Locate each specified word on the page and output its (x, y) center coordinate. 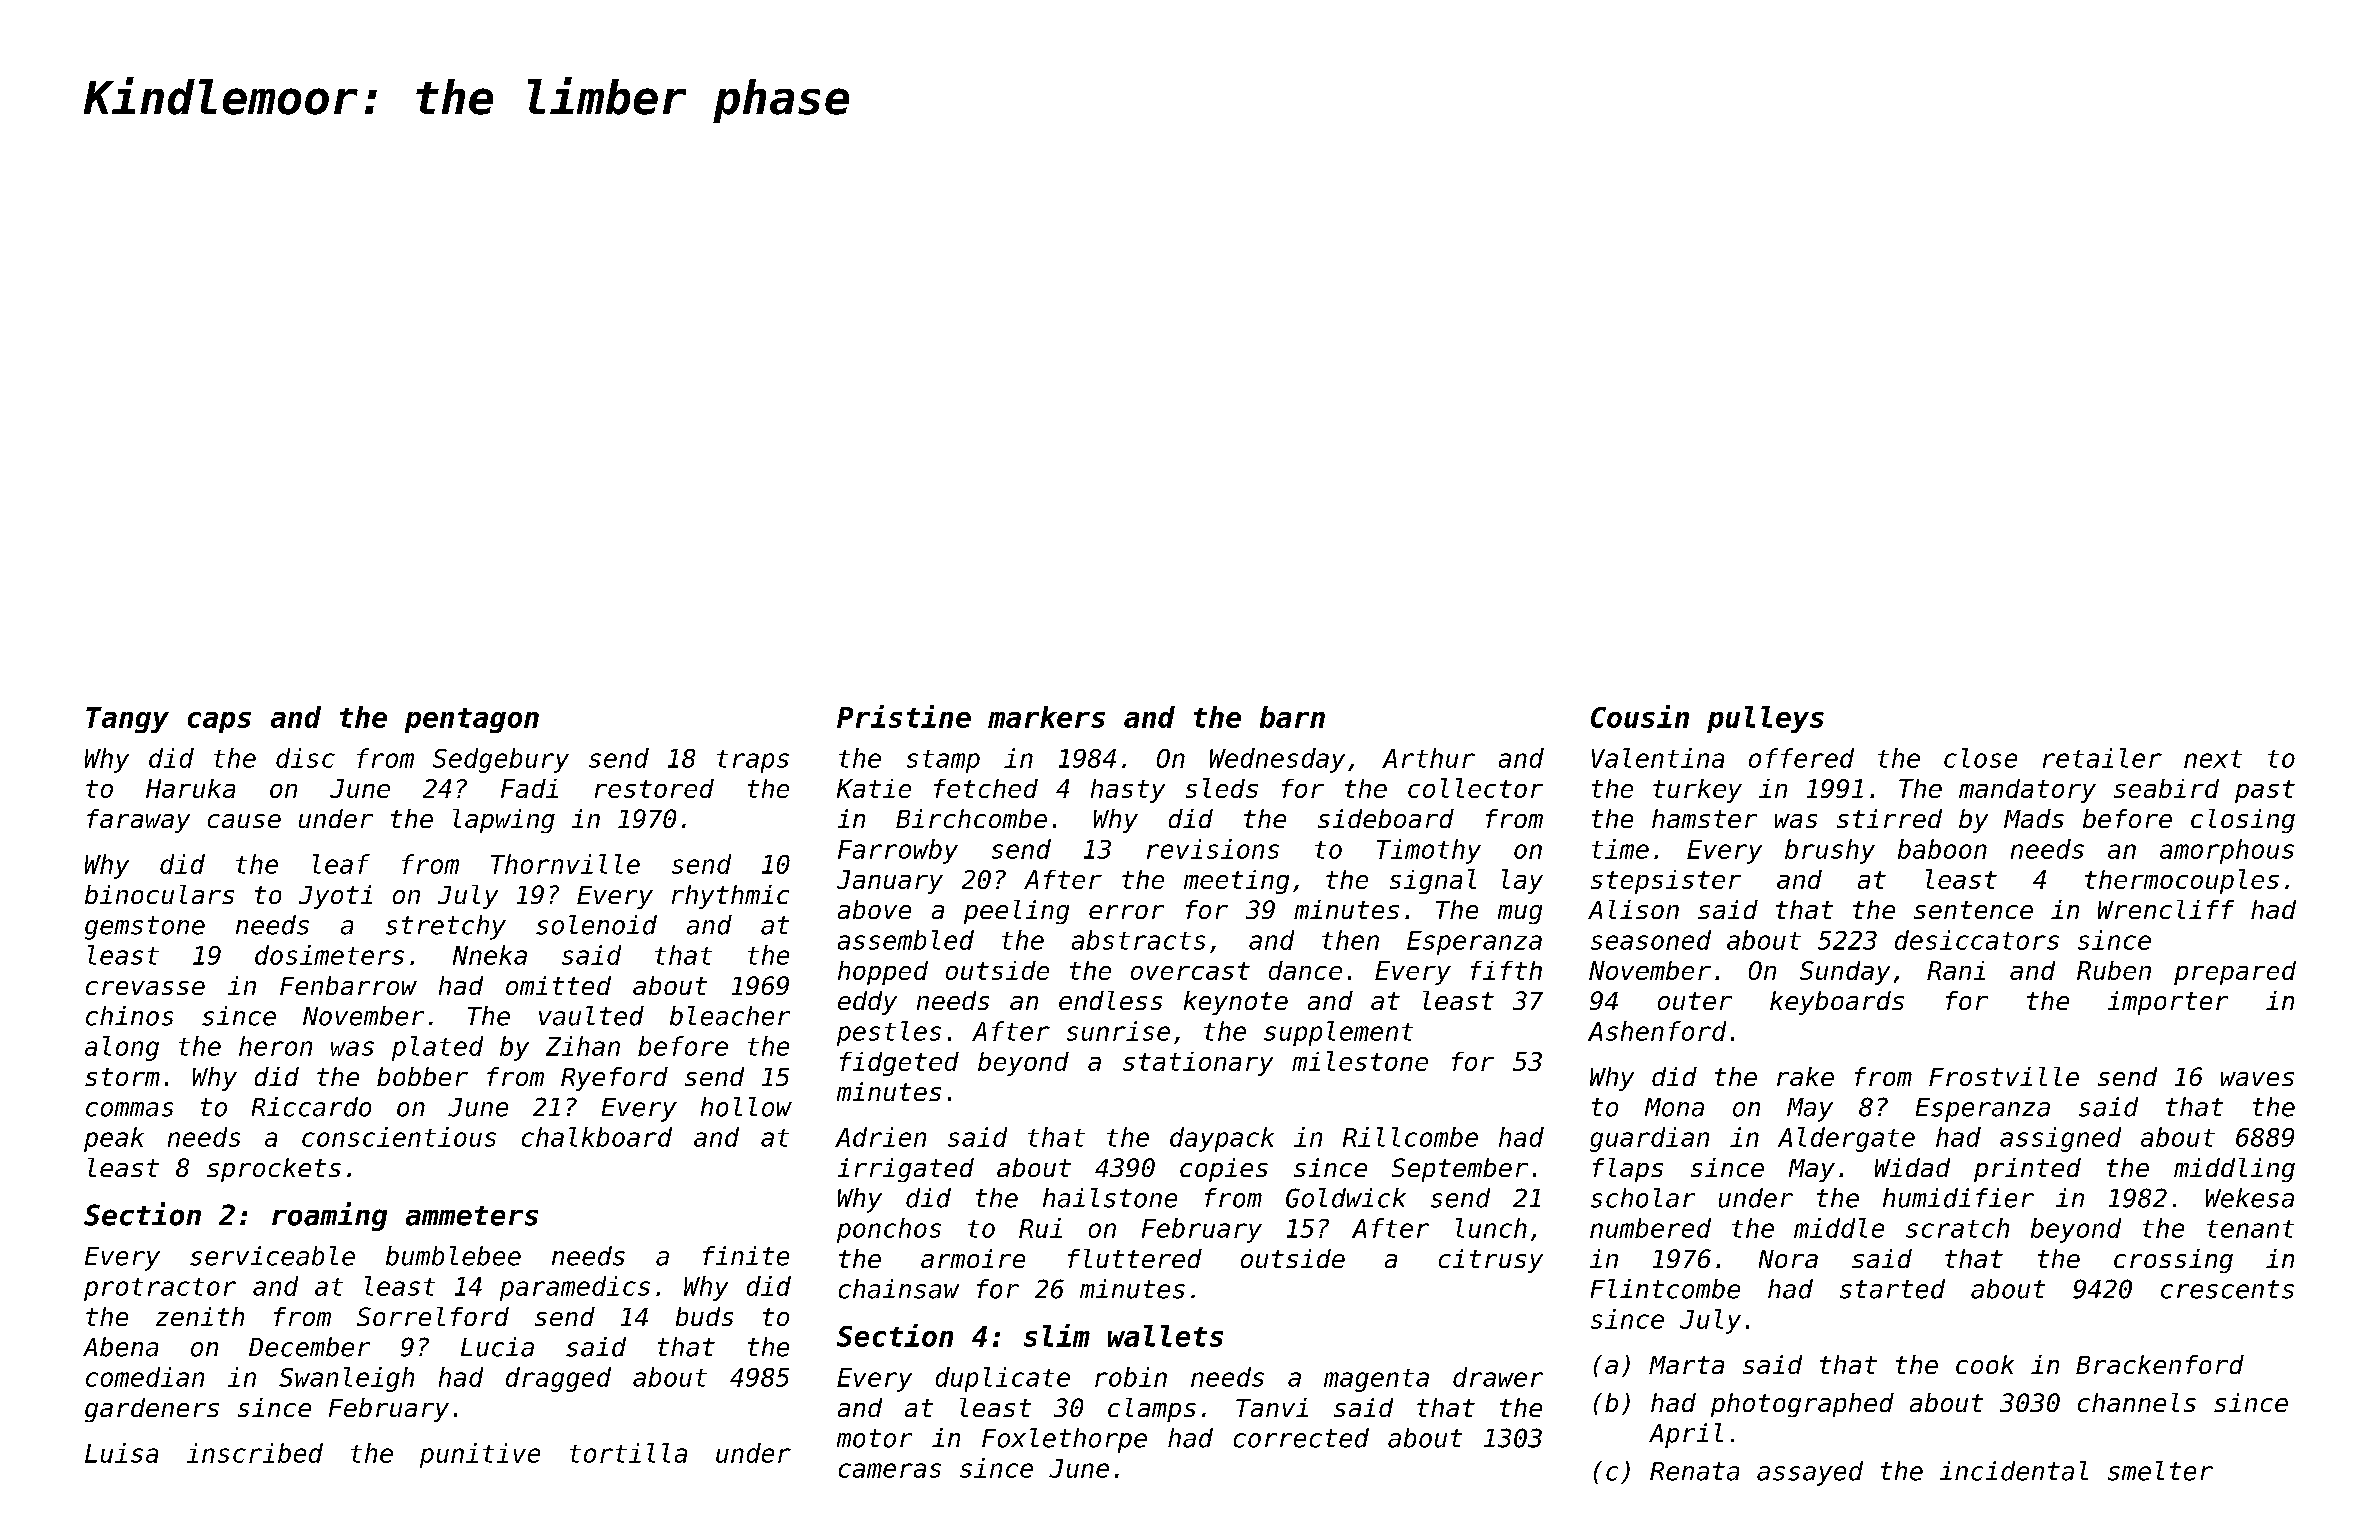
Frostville (2004, 1076)
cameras (890, 1470)
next (2213, 759)
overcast (1190, 971)
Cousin (1640, 716)
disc (305, 758)
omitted (558, 985)
